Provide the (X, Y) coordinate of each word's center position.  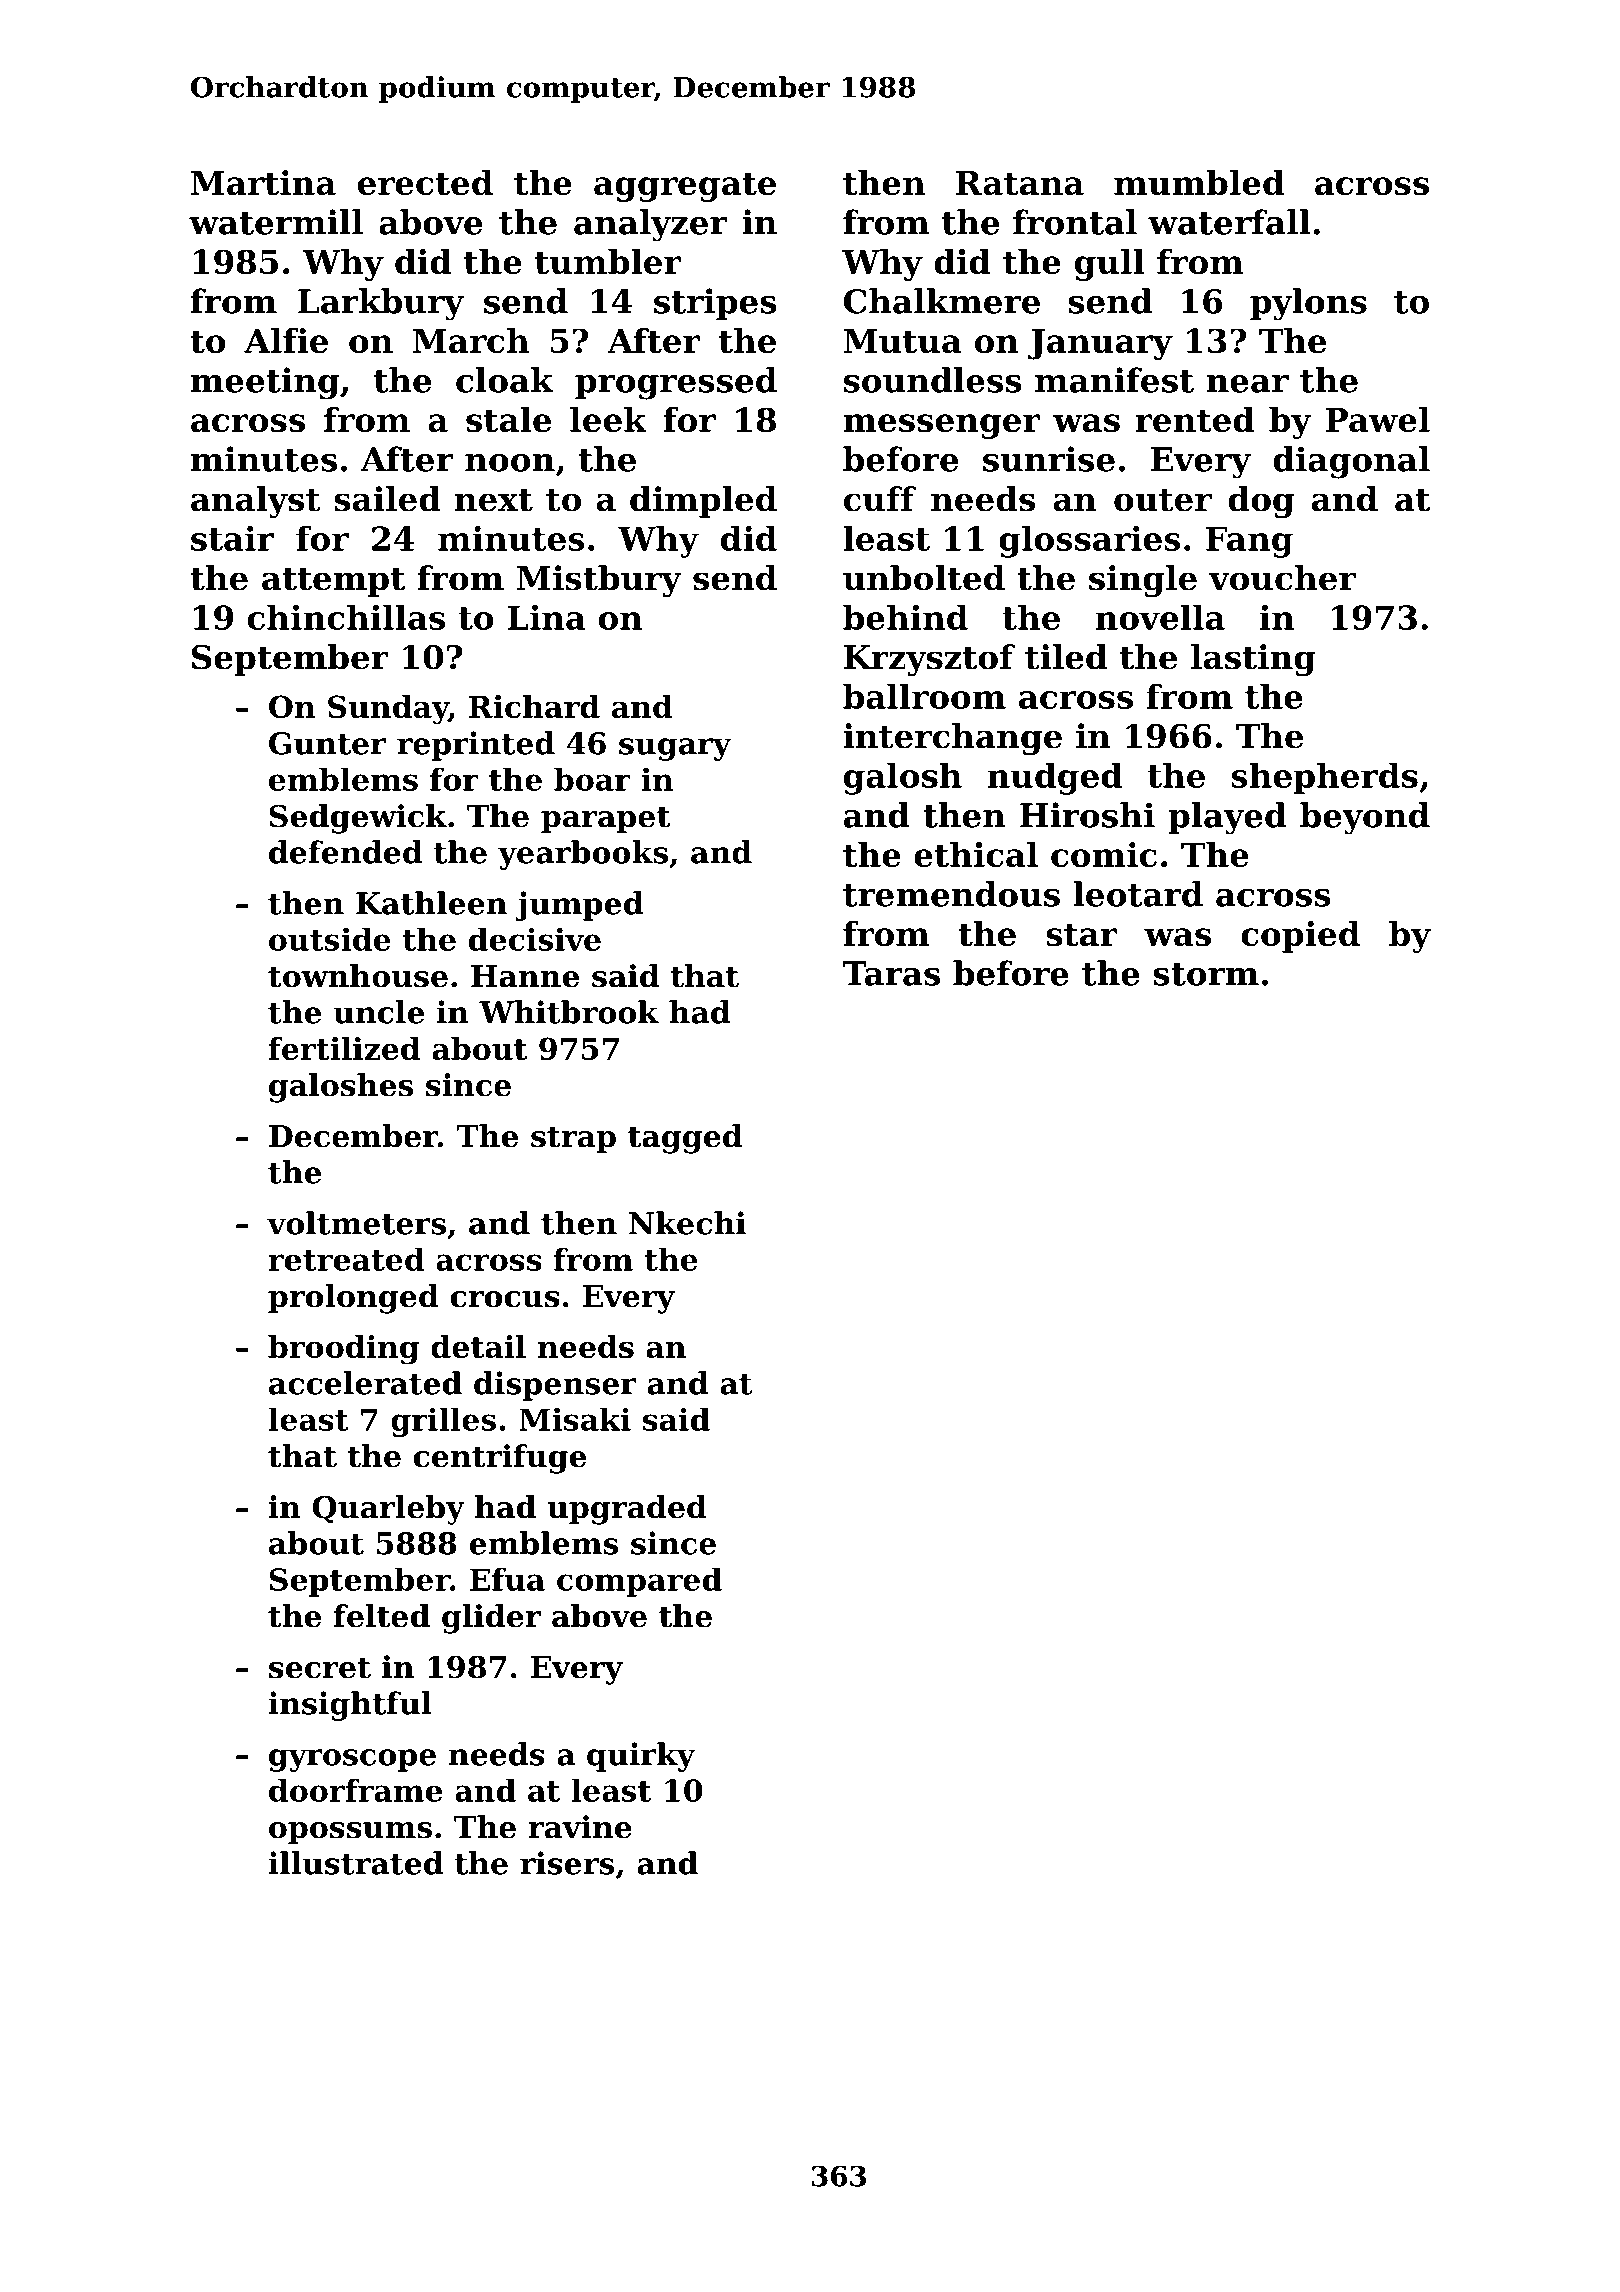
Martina (263, 182)
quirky (641, 1757)
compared (639, 1582)
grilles (443, 1422)
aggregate (685, 187)
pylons (1308, 304)
